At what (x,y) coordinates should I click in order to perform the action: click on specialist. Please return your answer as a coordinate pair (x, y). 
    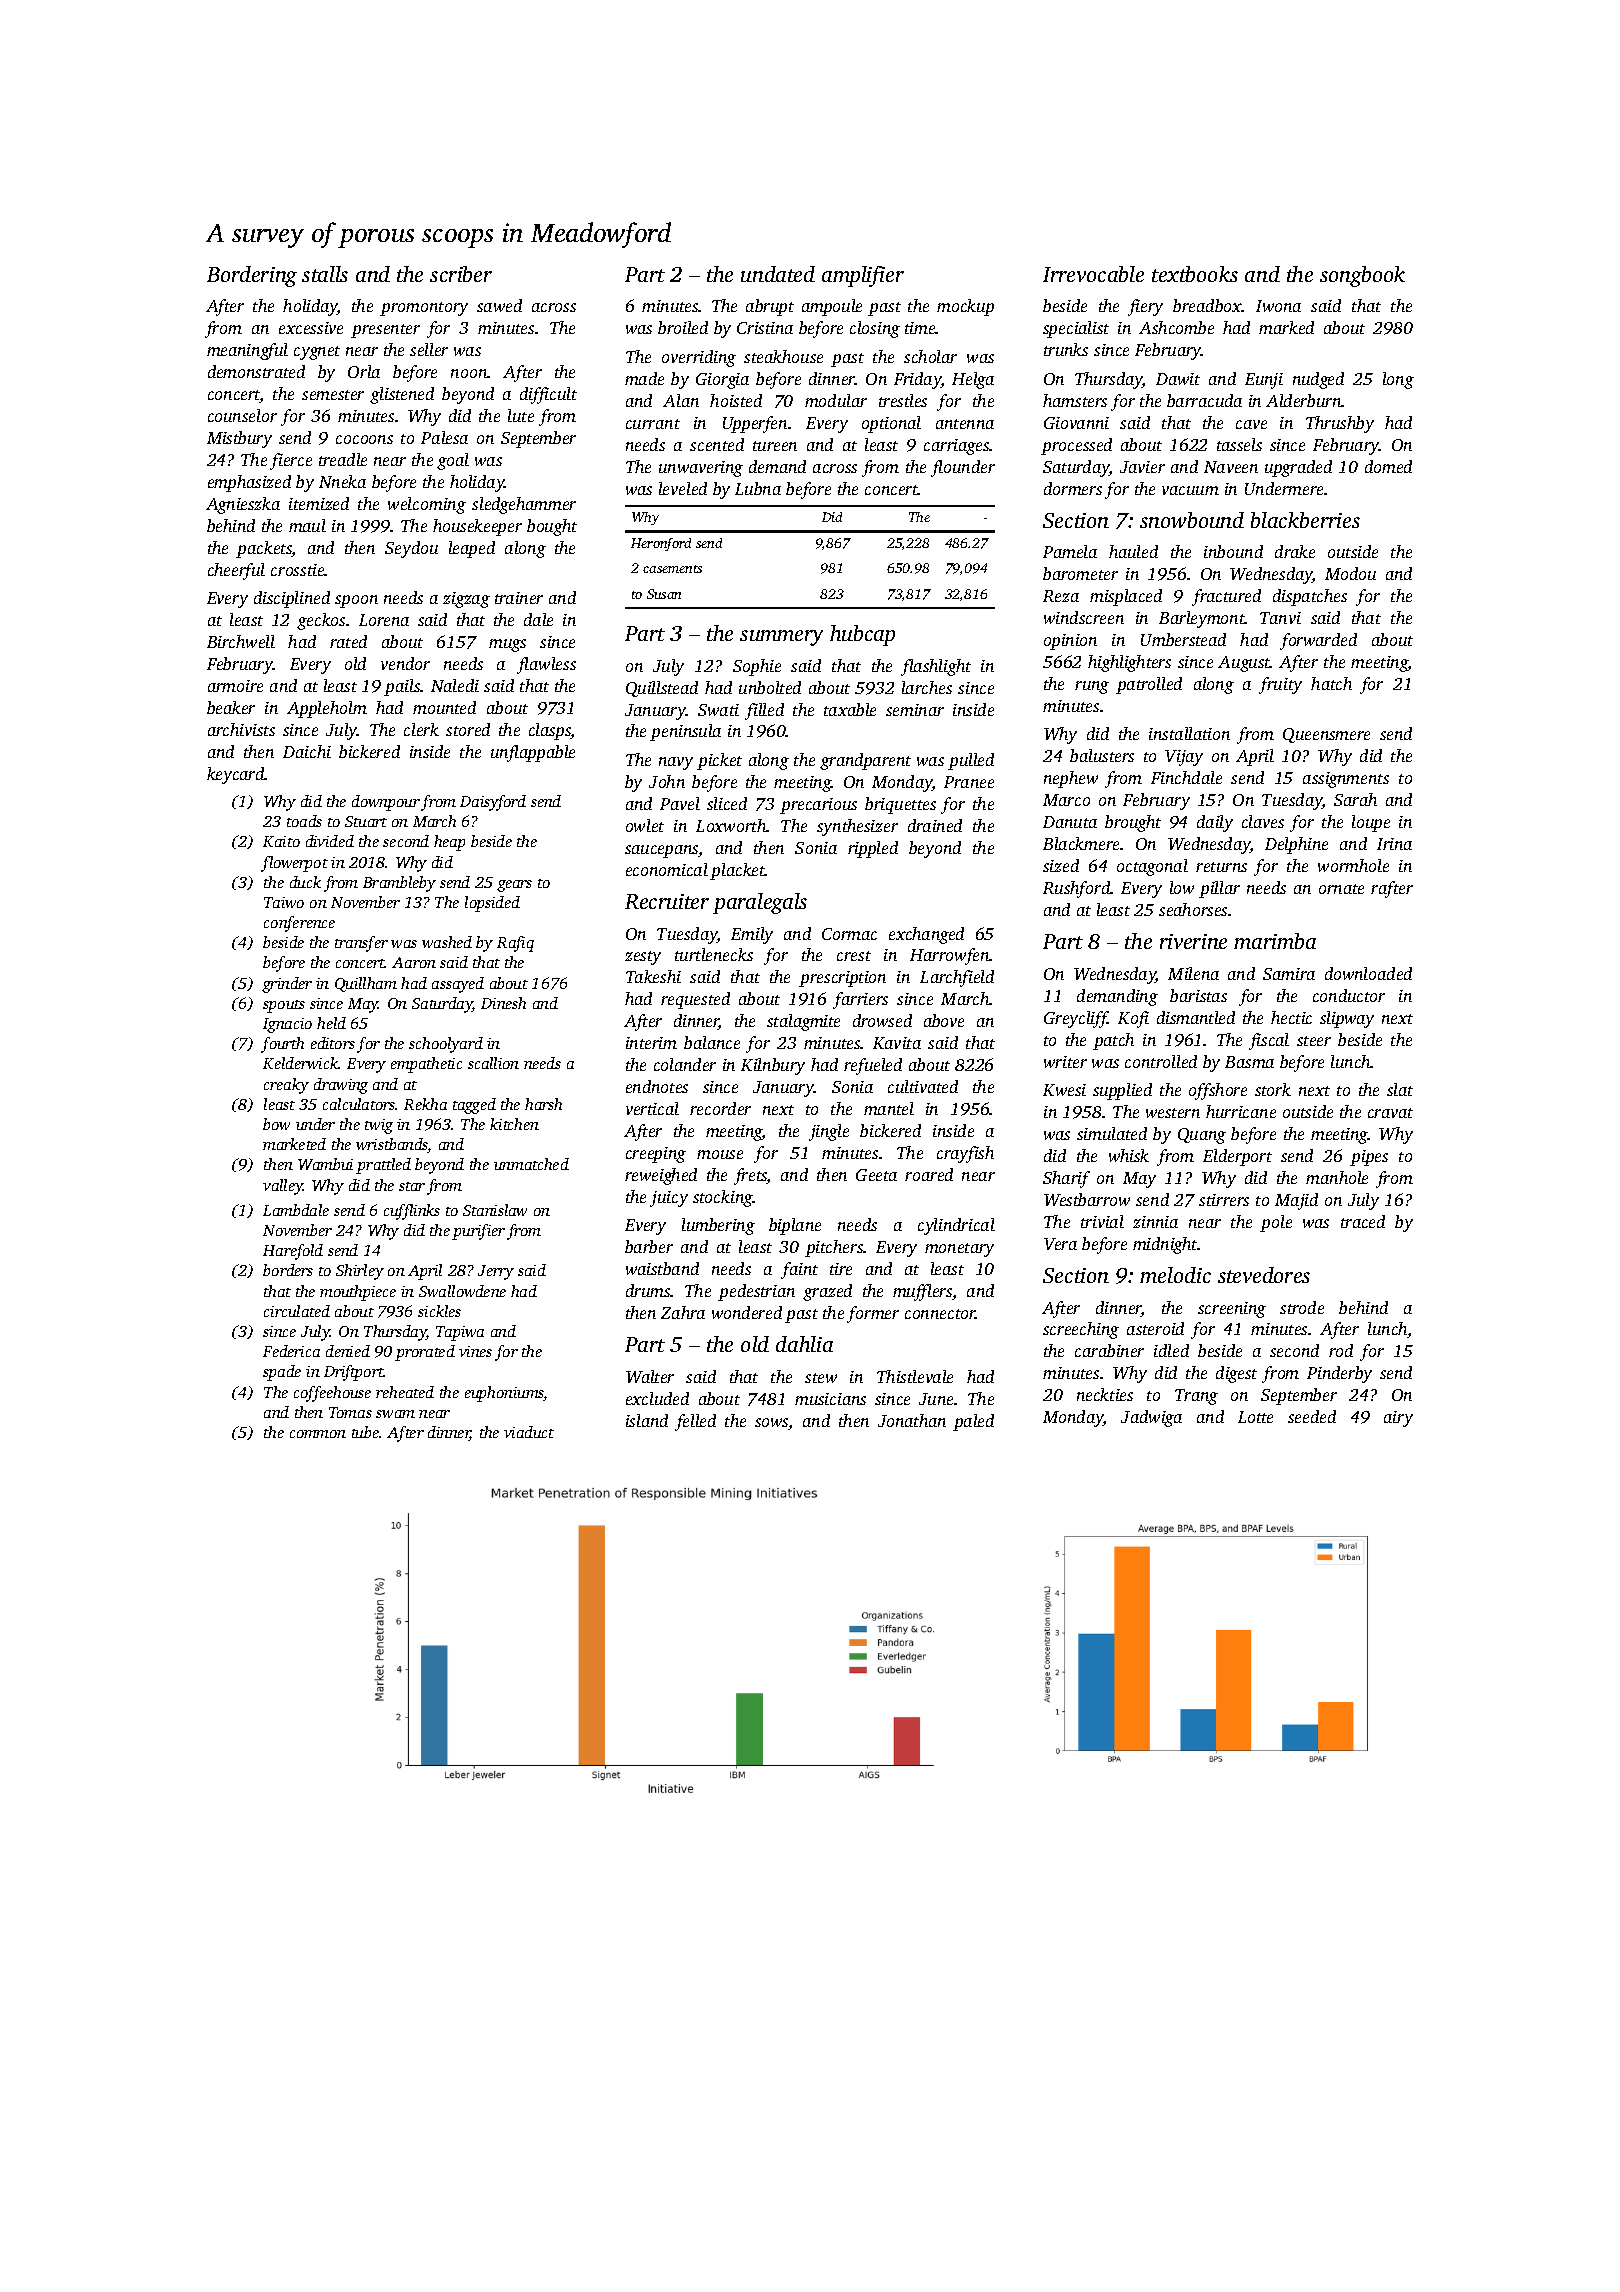
    Looking at the image, I should click on (1076, 329).
